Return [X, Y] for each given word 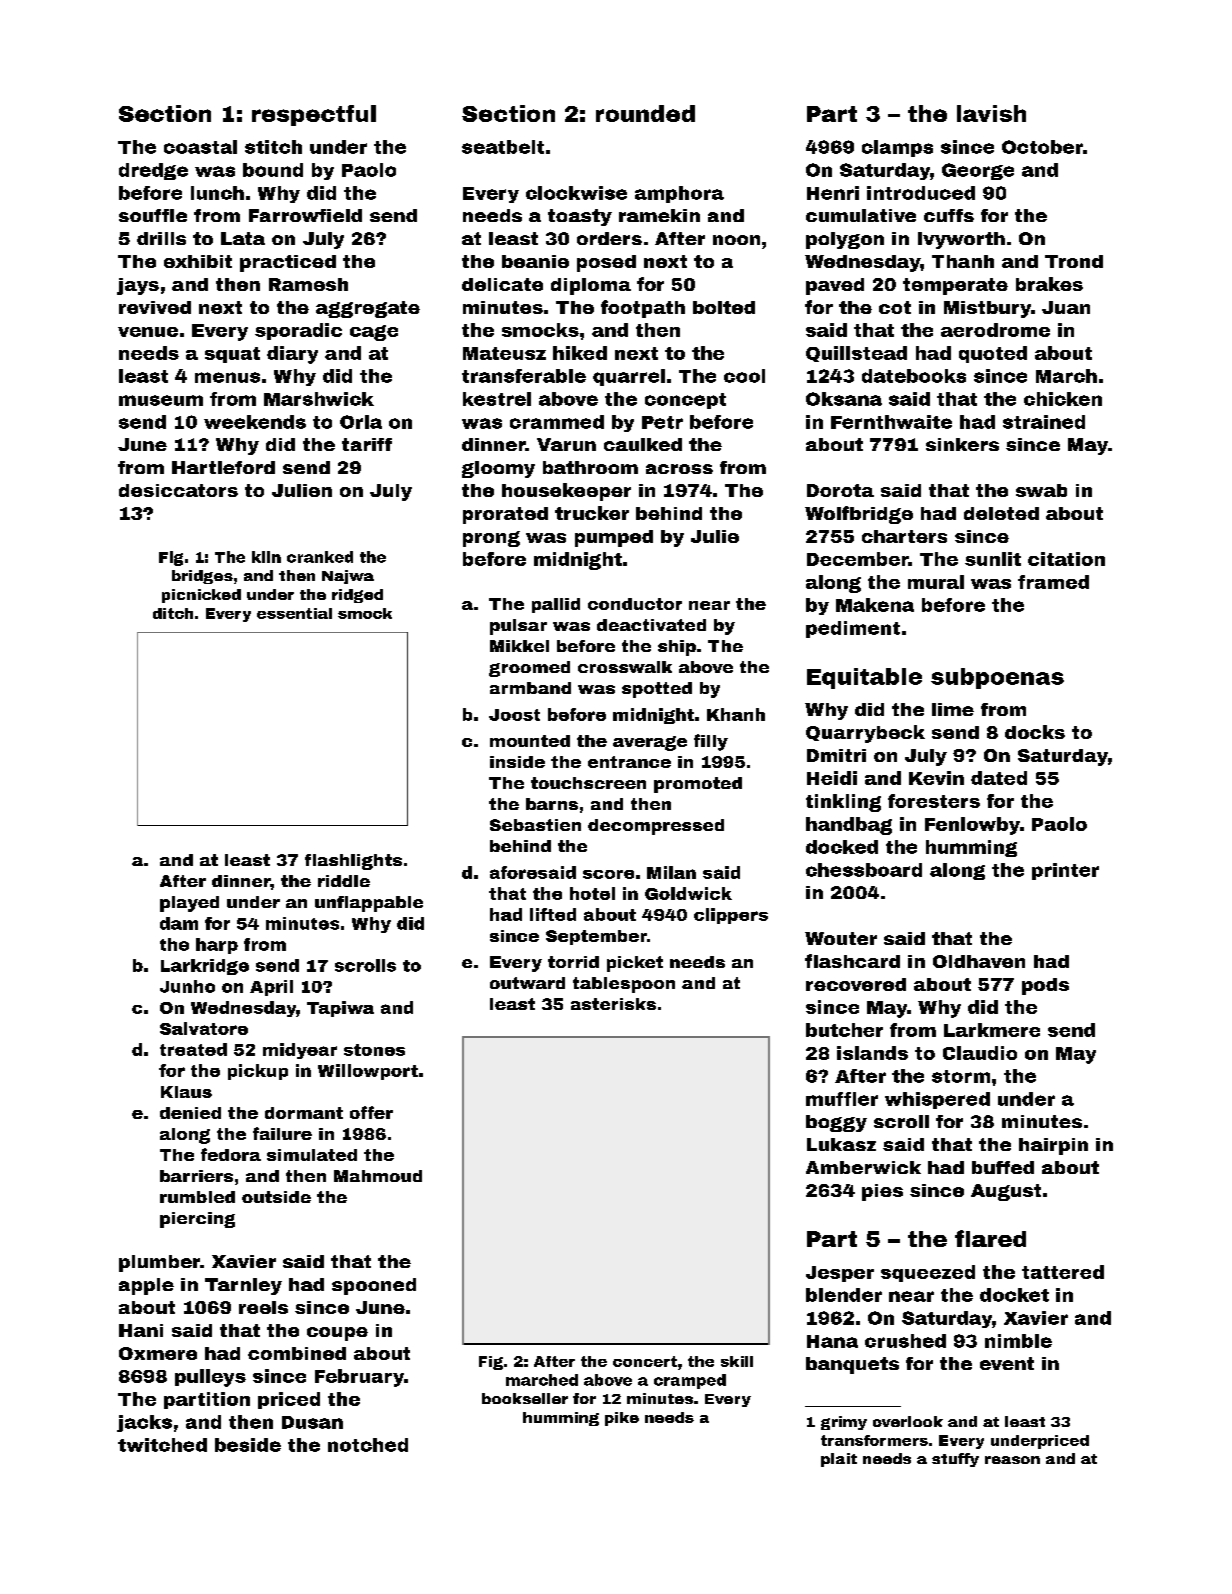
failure [282, 1133]
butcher [844, 1030]
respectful [314, 115]
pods [1045, 986]
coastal [200, 147]
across [679, 469]
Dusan [312, 1422]
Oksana [844, 399]
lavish [991, 113]
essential [294, 613]
